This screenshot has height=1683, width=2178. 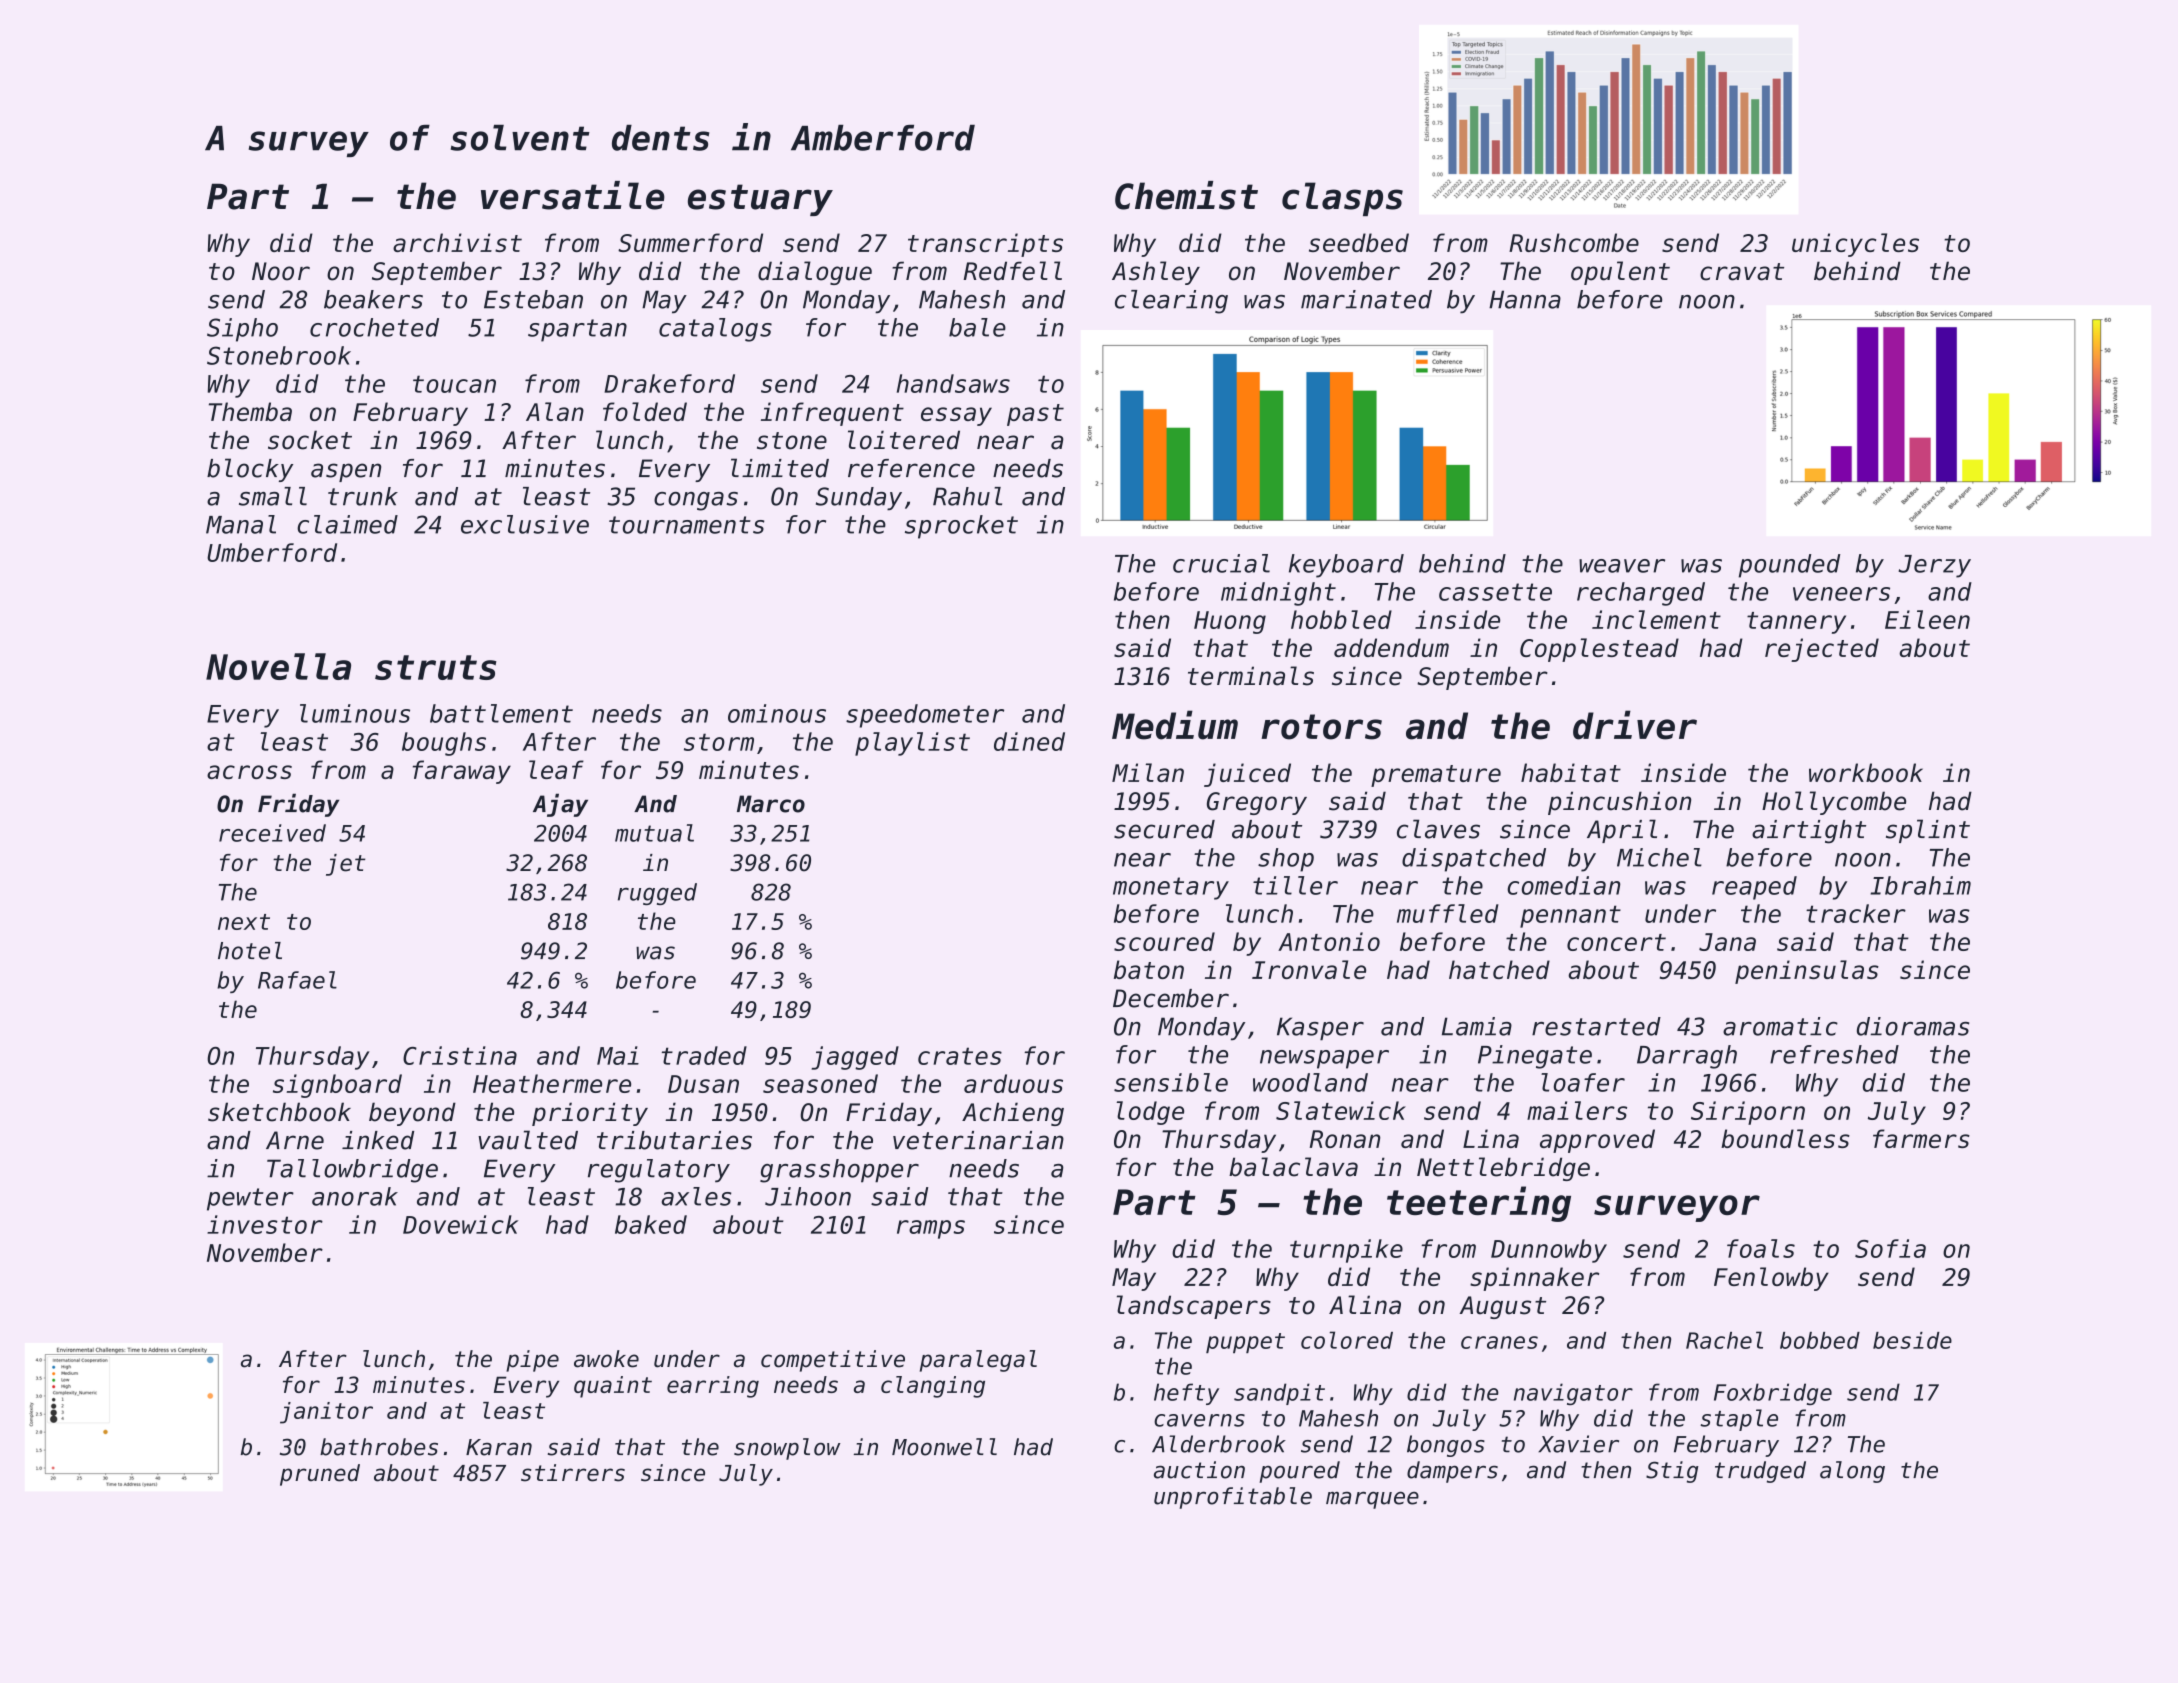 I want to click on Rushcombe, so click(x=1574, y=242).
